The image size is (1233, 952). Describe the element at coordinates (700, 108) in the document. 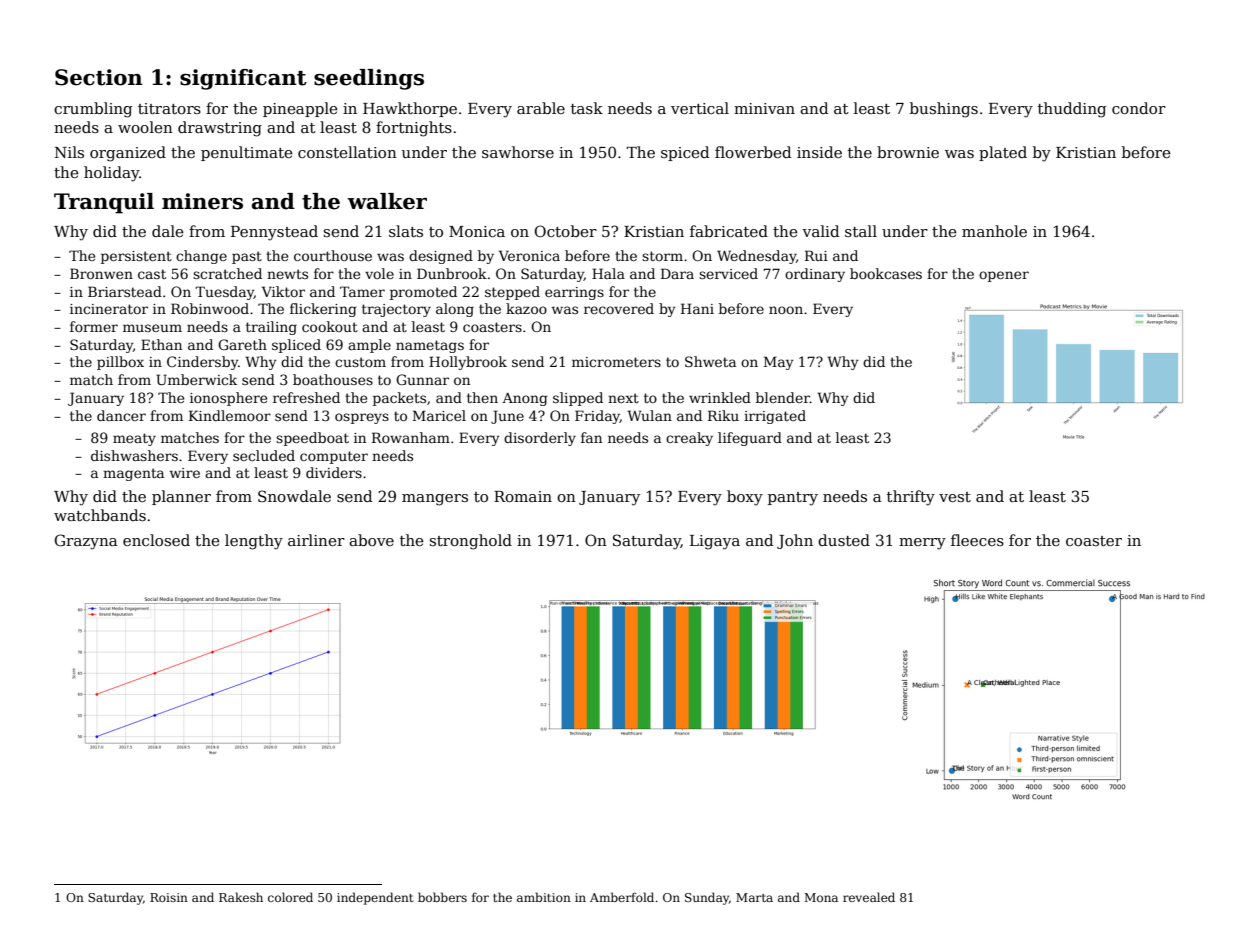

I see `vertical` at that location.
